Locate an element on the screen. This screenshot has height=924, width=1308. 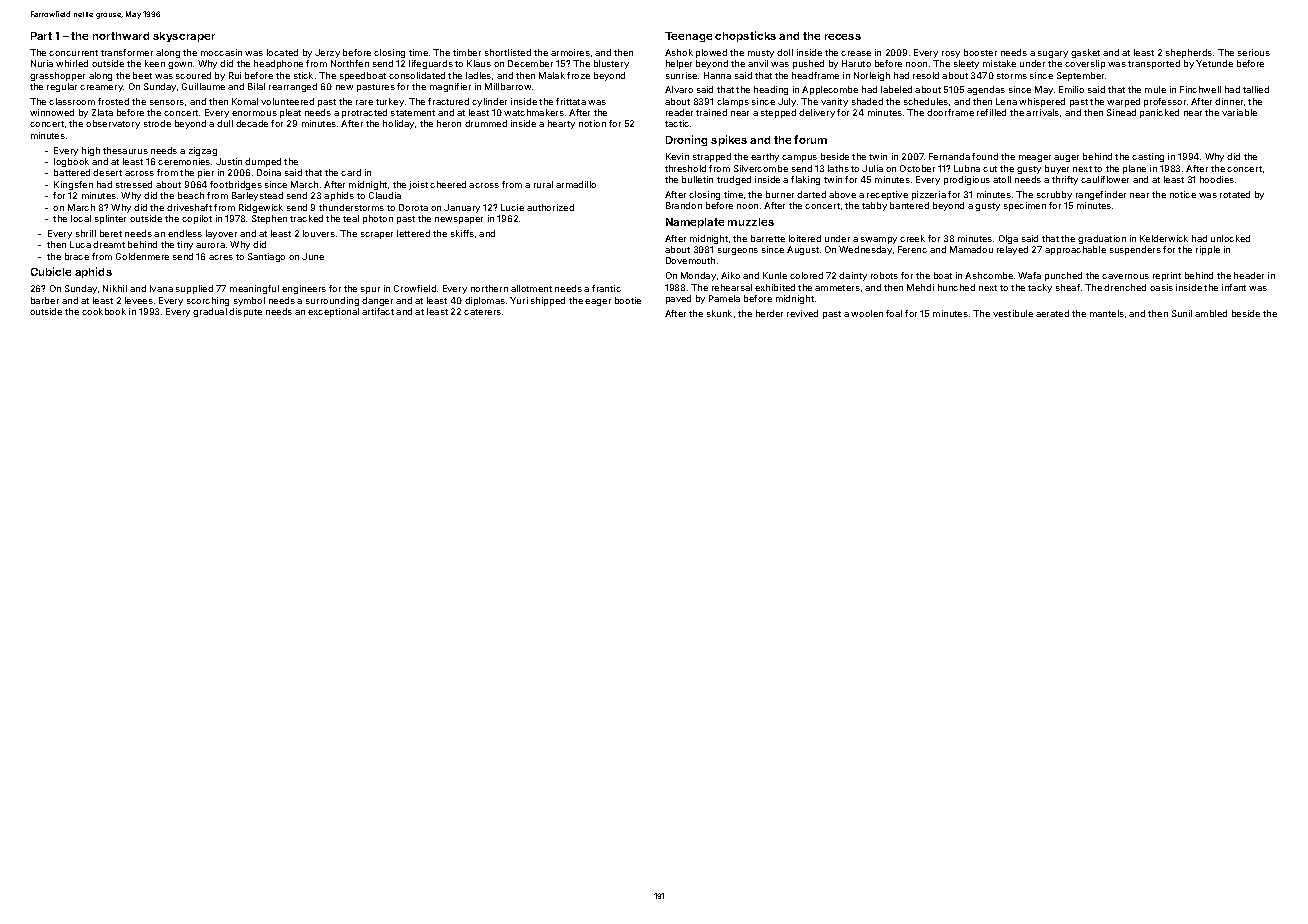
ripple is located at coordinates (1208, 250).
